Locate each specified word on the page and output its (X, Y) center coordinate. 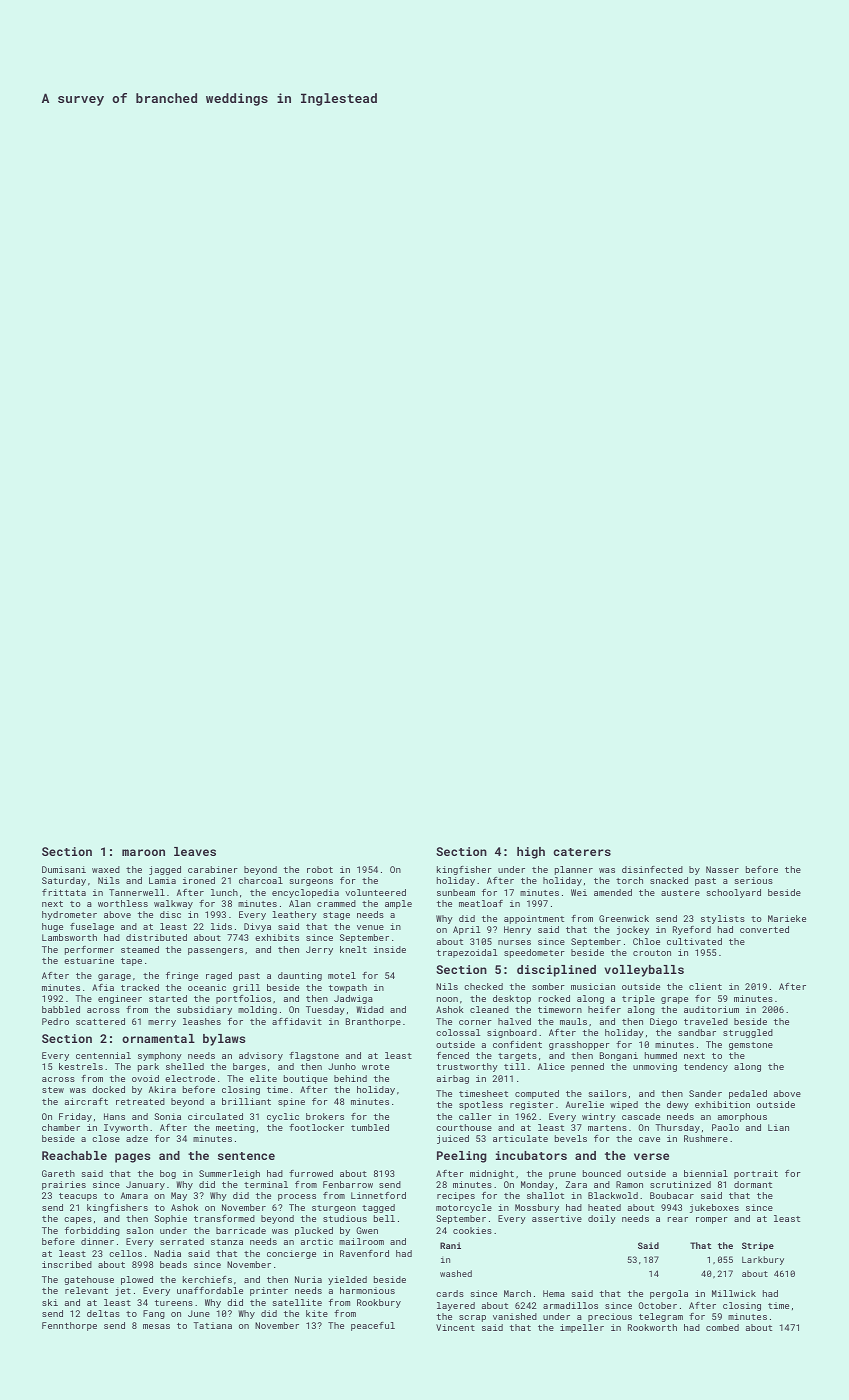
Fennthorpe (69, 1326)
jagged (165, 870)
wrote (375, 1067)
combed (722, 1327)
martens (607, 1128)
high (531, 853)
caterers (582, 852)
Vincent (455, 1327)
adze (137, 1138)
